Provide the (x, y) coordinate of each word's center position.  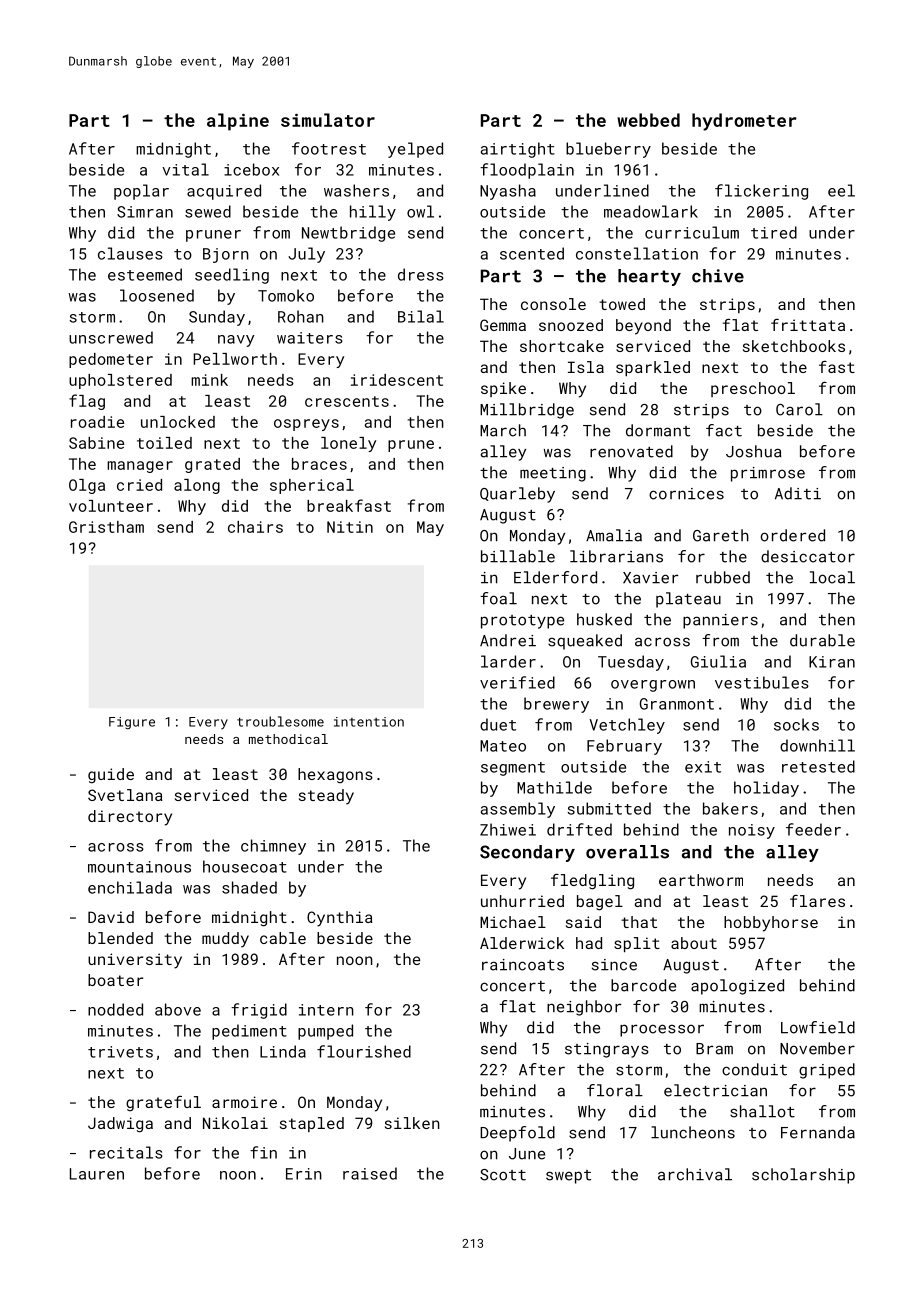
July (306, 255)
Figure (132, 723)
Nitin (350, 527)
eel (841, 190)
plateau (688, 600)
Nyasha (508, 192)
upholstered (120, 381)
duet (498, 724)
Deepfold (517, 1134)
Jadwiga (120, 1125)
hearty (649, 277)
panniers (720, 621)
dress (421, 274)
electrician (715, 1090)
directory (130, 818)
